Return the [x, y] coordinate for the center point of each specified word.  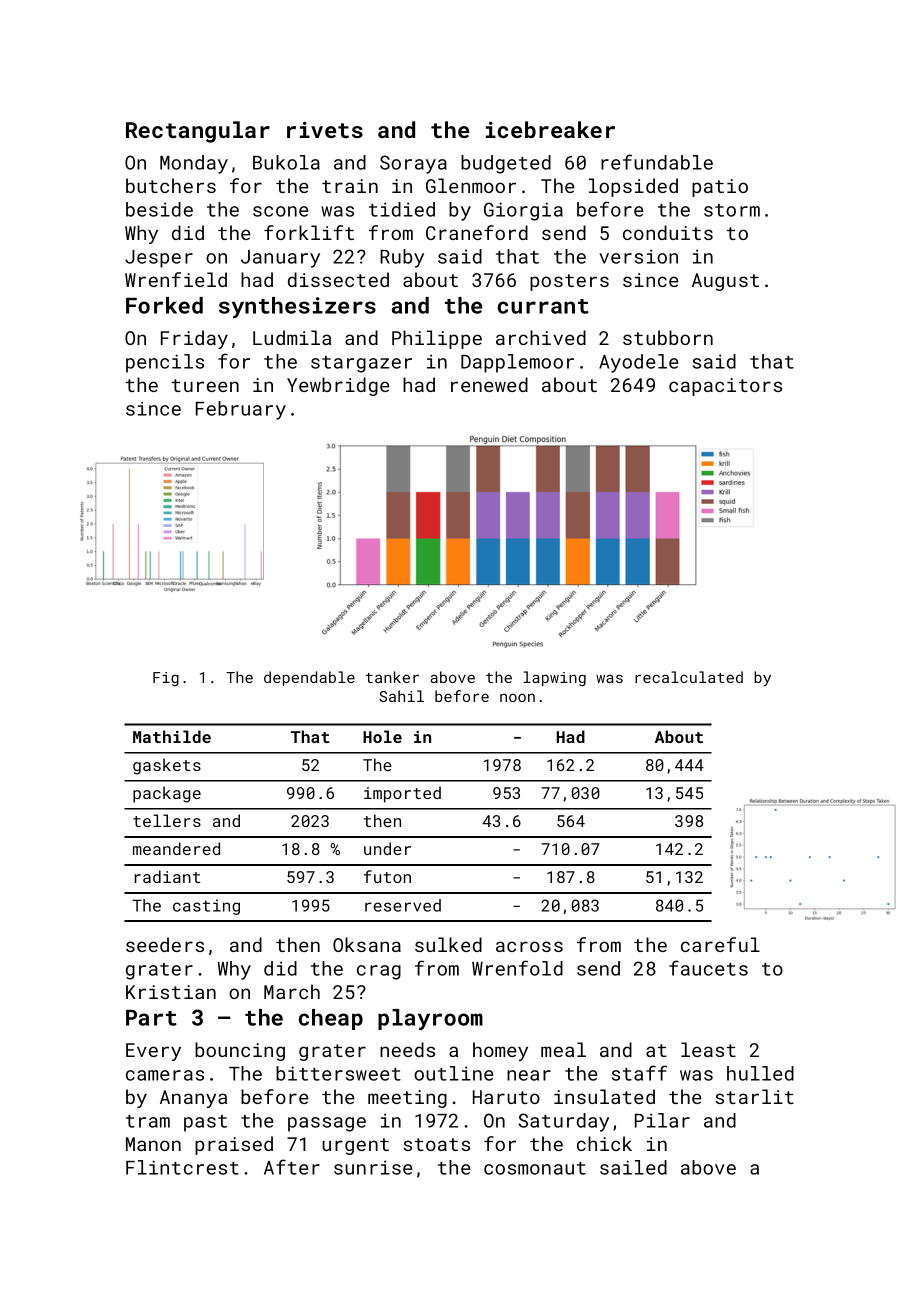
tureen [205, 385]
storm [732, 210]
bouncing [240, 1051]
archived [541, 337]
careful [720, 944]
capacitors [725, 387]
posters [569, 282]
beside [159, 209]
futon [387, 876]
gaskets [167, 766]
